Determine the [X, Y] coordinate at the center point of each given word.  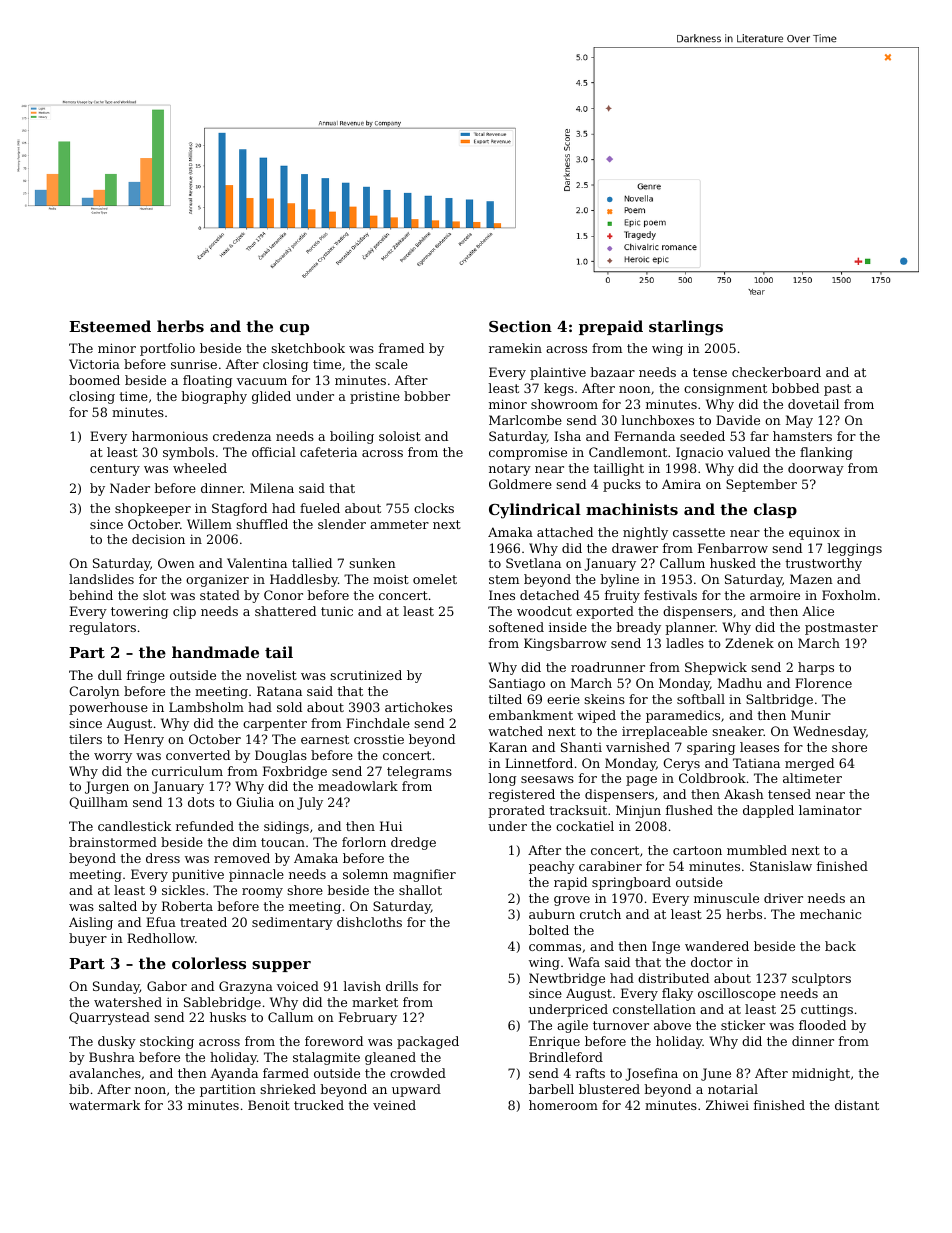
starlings [686, 328]
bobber [427, 396]
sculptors [821, 979]
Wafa [584, 962]
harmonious [170, 436]
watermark [104, 1105]
